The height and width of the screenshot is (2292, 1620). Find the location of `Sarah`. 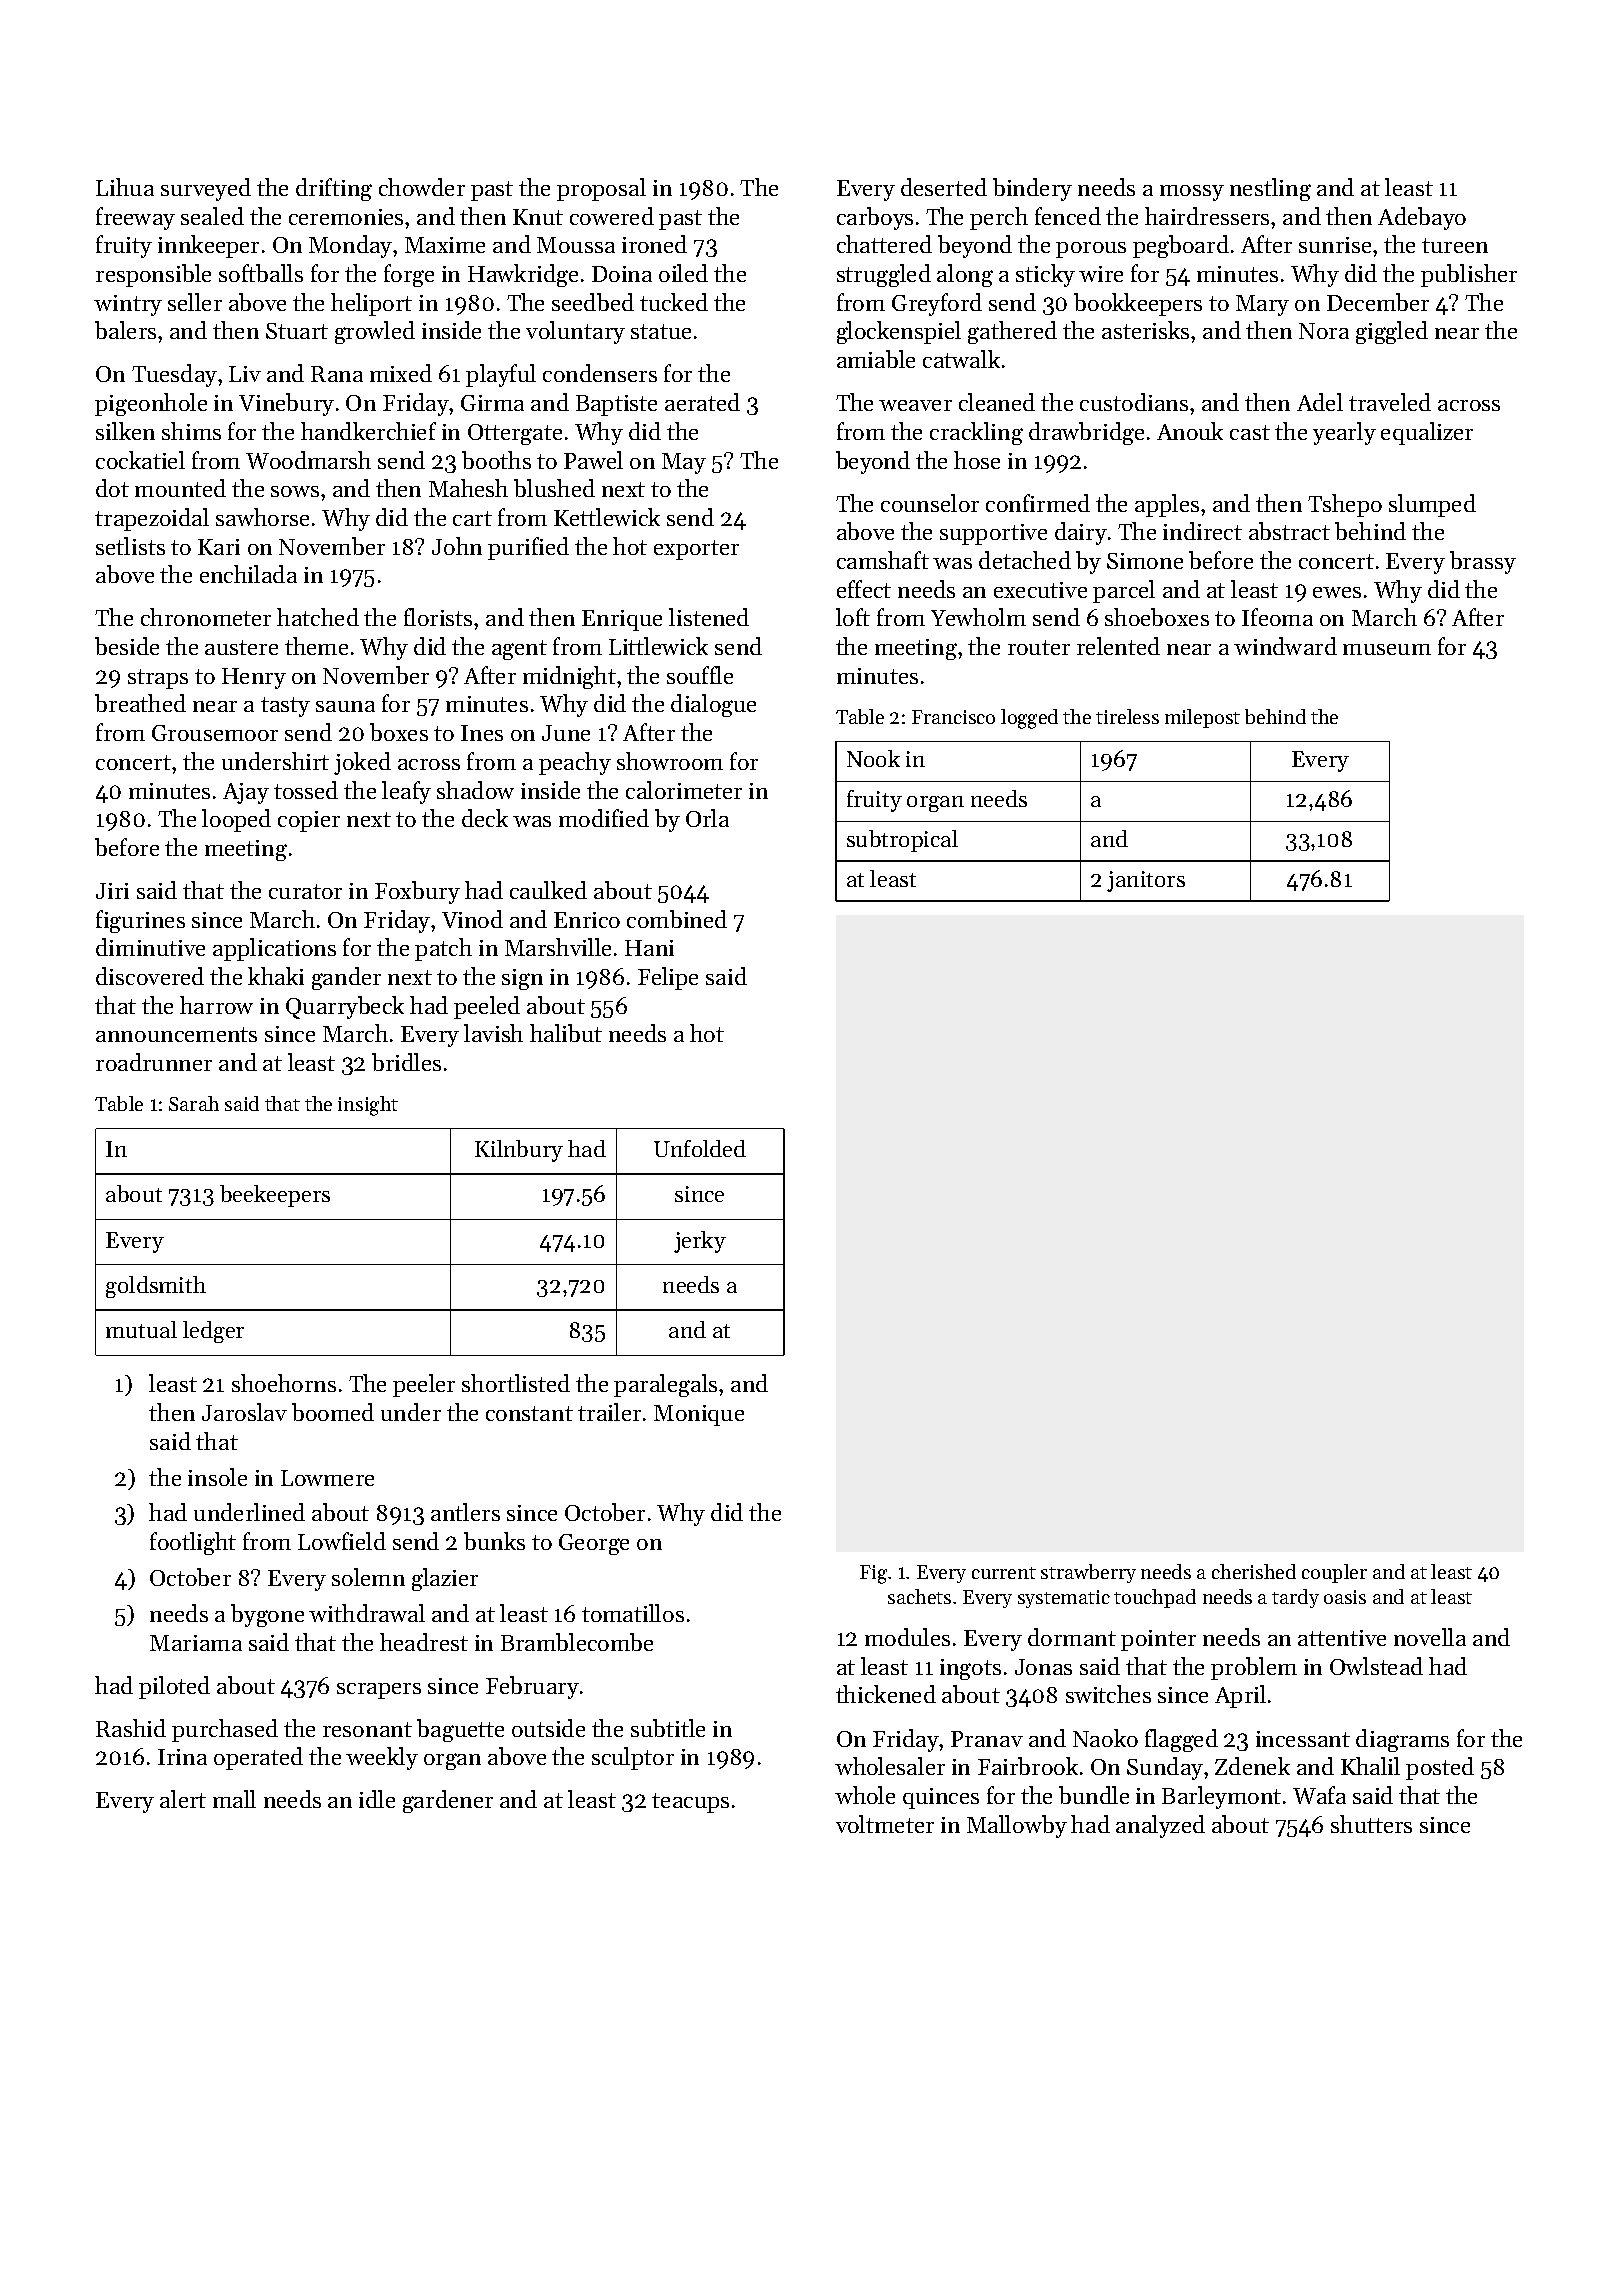

Sarah is located at coordinates (194, 1103).
